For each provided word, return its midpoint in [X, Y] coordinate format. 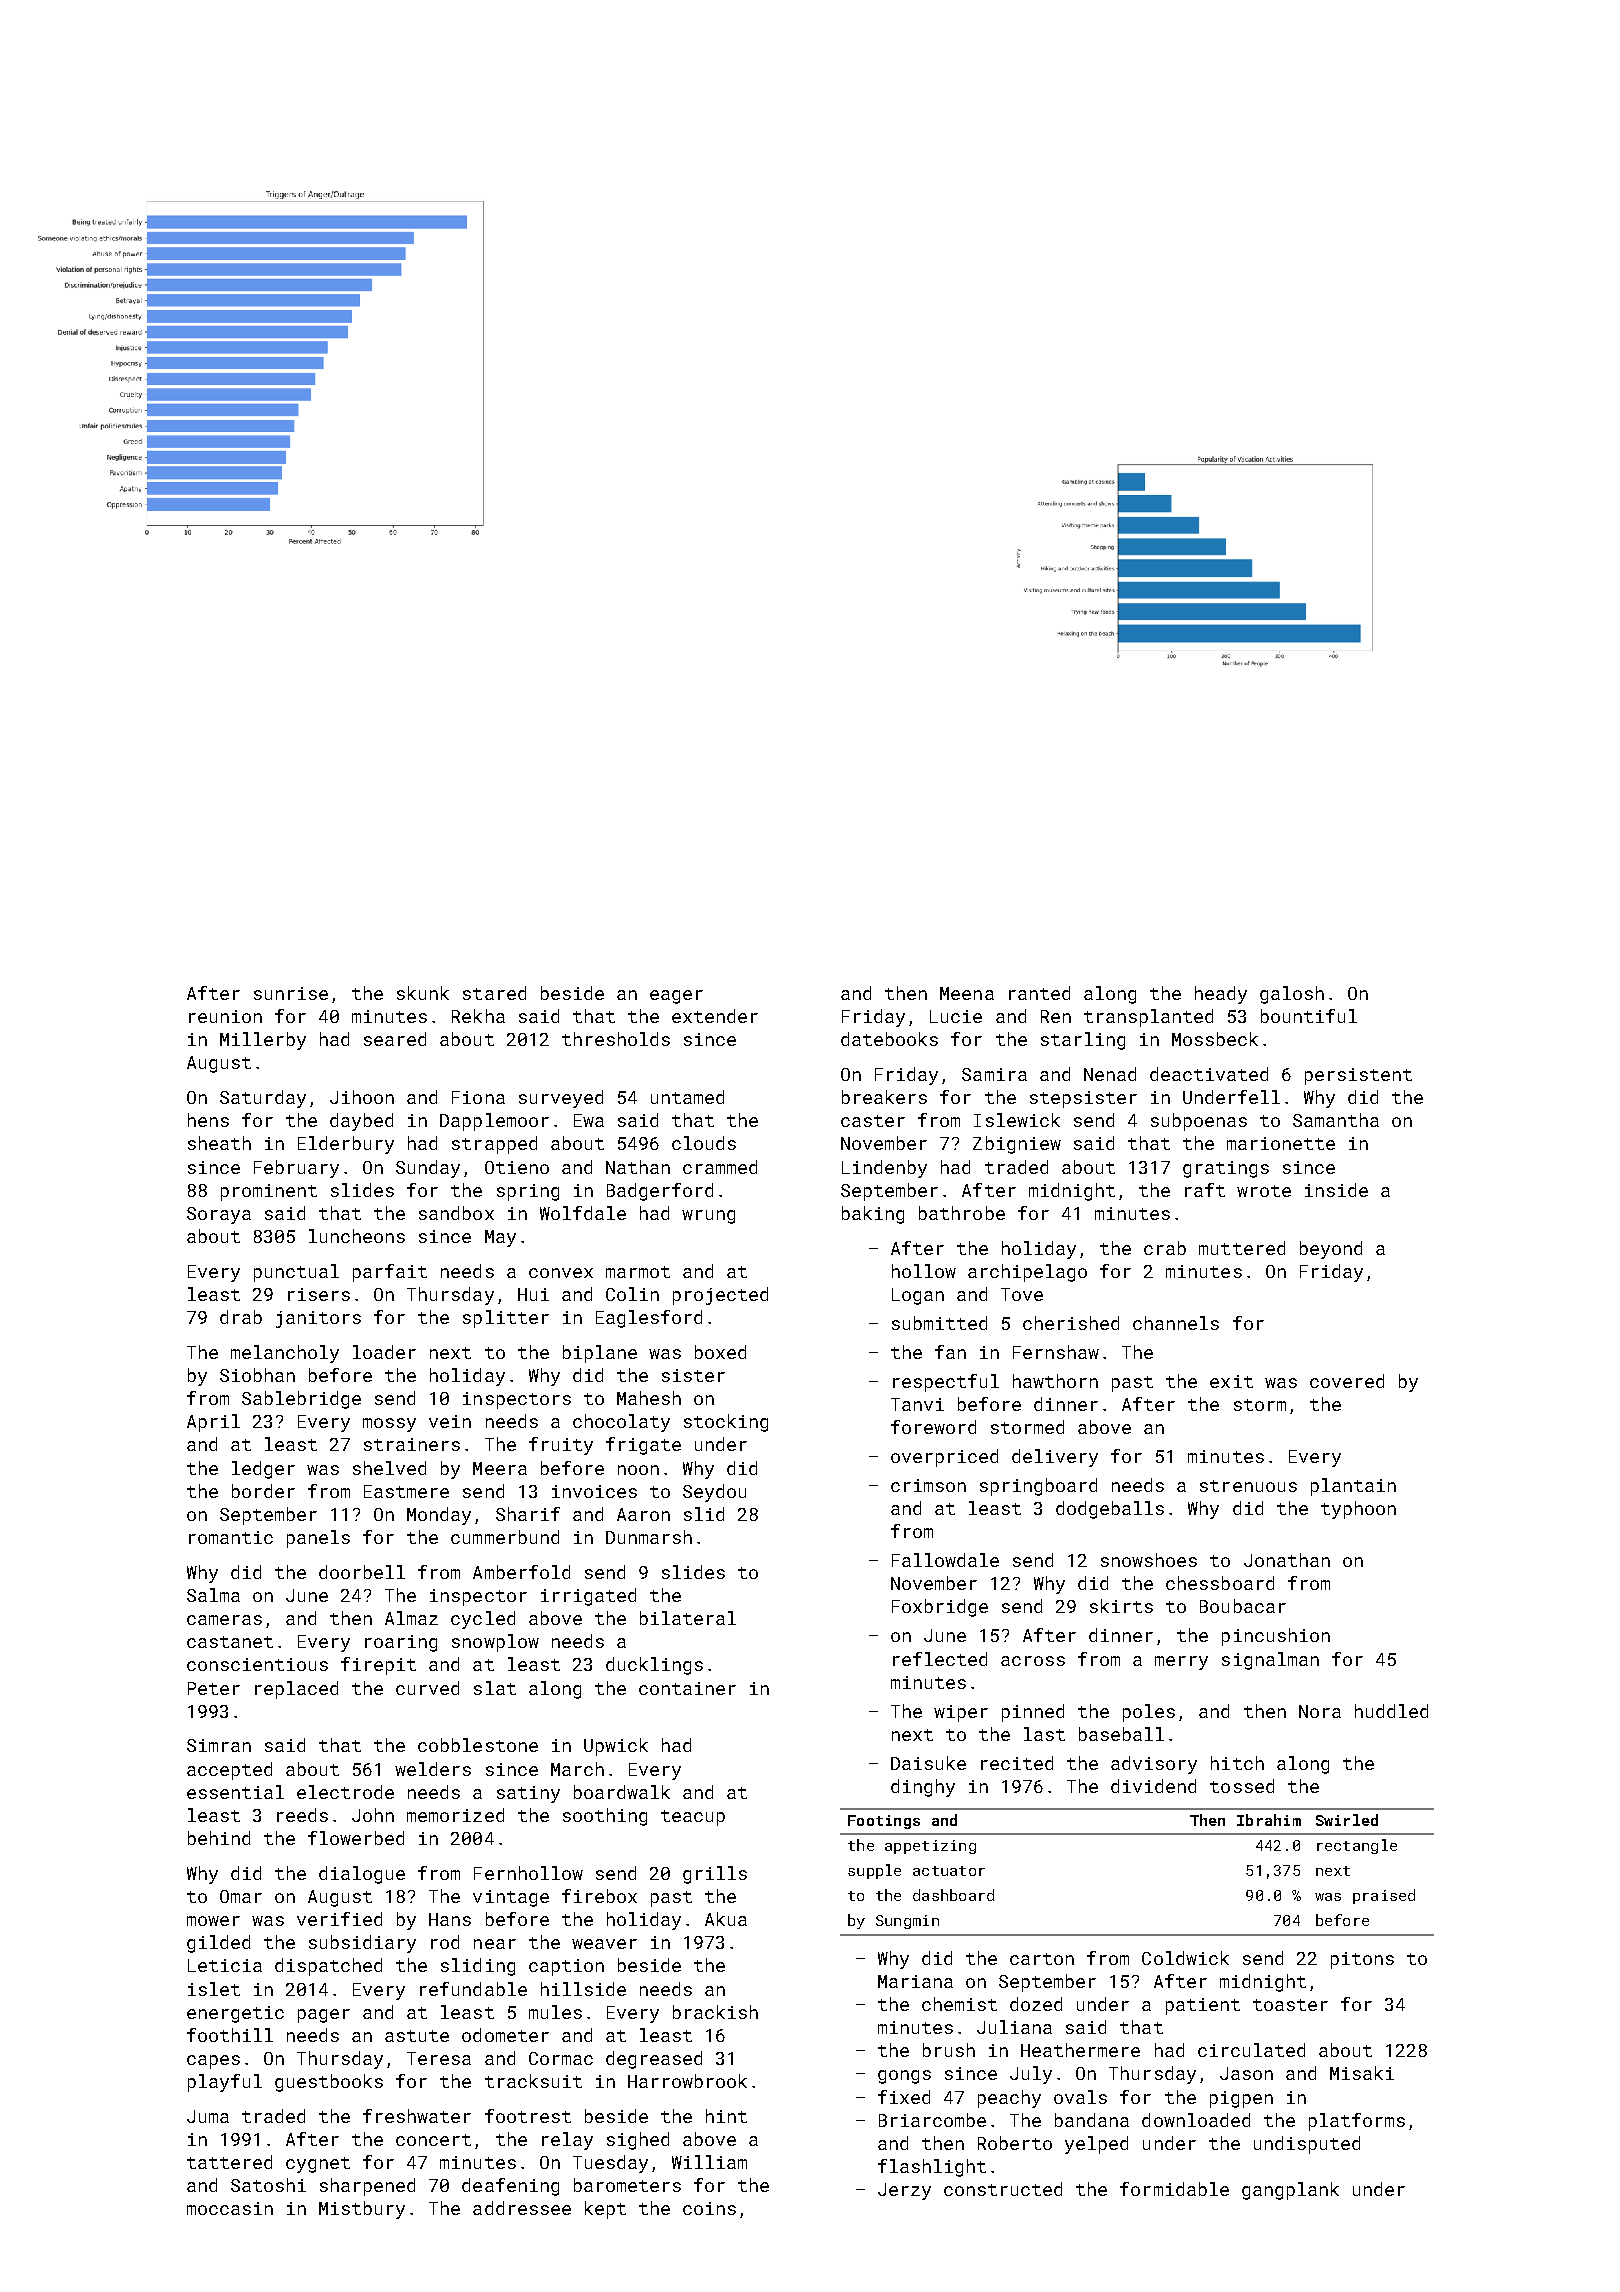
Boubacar [1243, 1606]
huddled [1391, 1711]
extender [715, 1016]
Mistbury [362, 2210]
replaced [296, 1690]
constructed [1003, 2189]
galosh [1292, 995]
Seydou [714, 1493]
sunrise [291, 993]
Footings [884, 1822]
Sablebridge [301, 1400]
